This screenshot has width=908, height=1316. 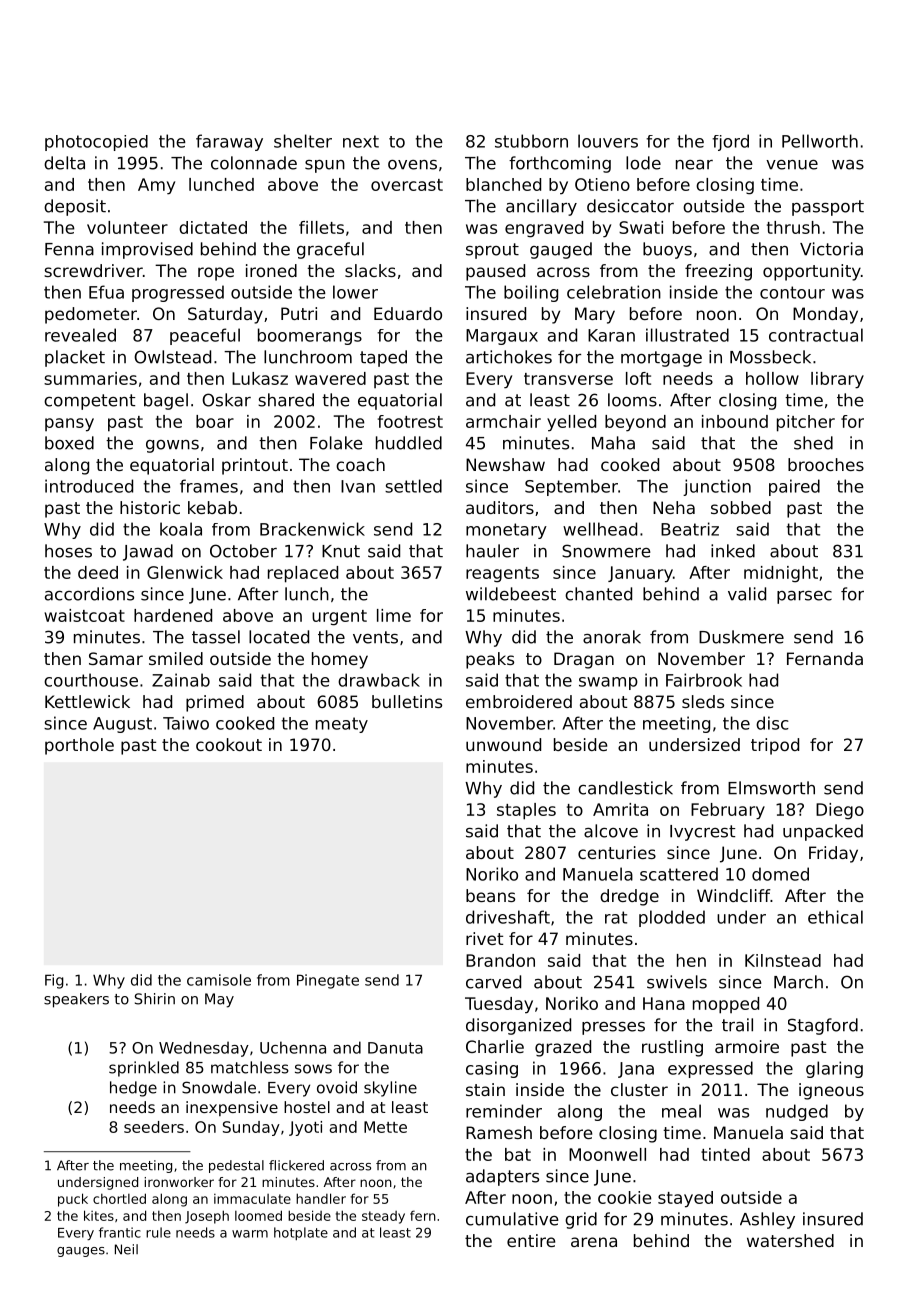 What do you see at coordinates (126, 1249) in the screenshot?
I see `Neil` at bounding box center [126, 1249].
